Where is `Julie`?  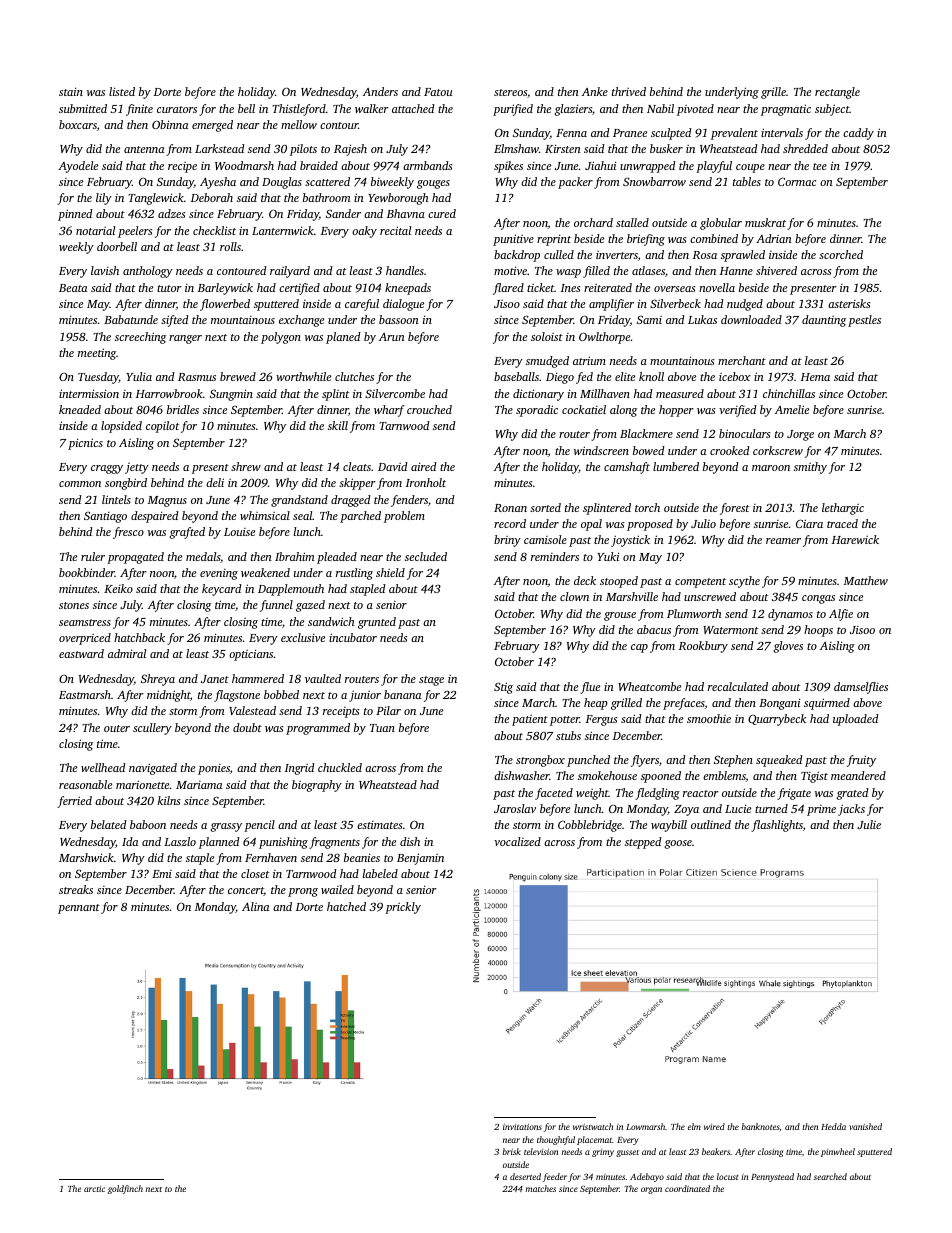
Julie is located at coordinates (869, 824).
